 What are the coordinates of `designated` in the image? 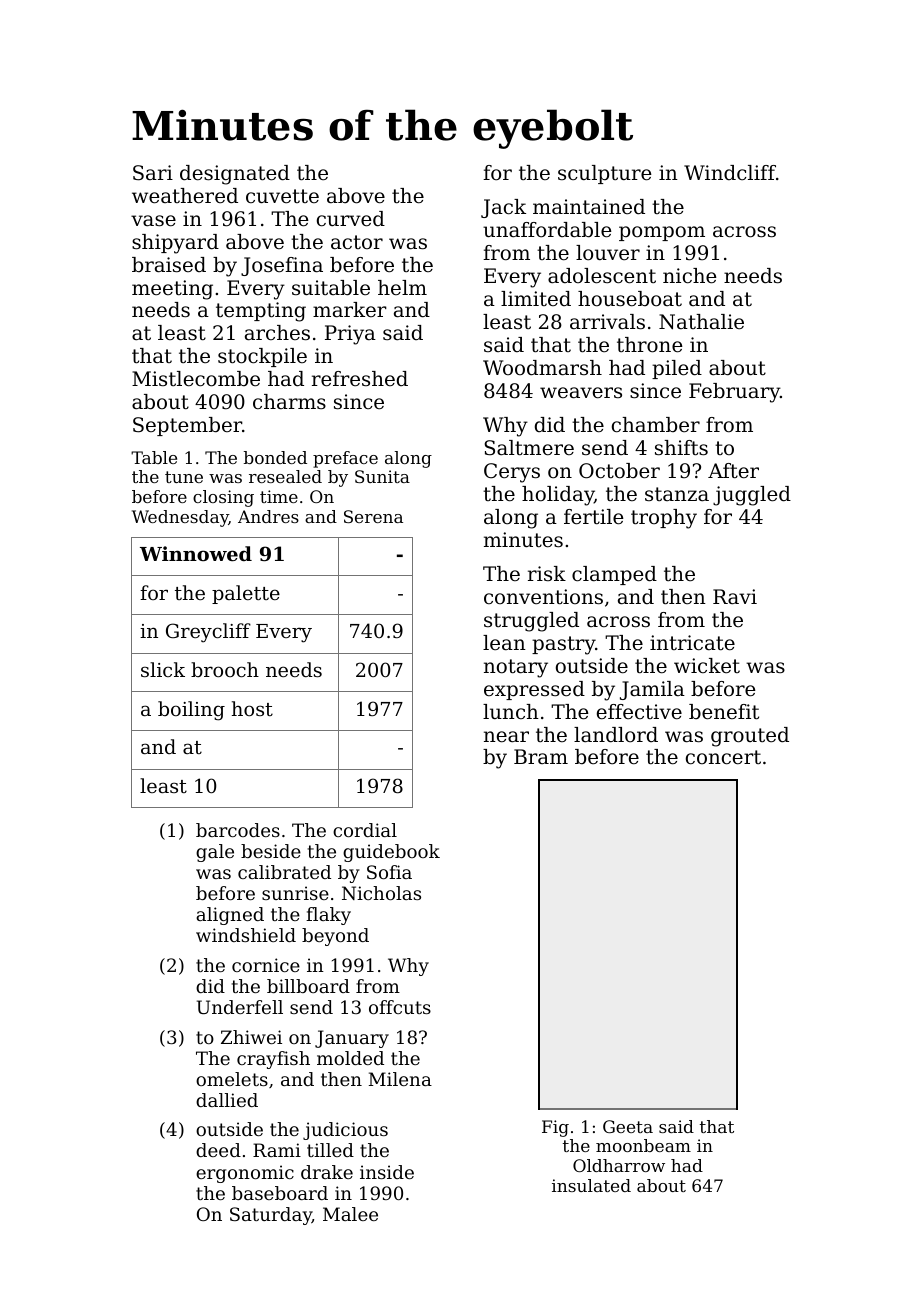 It's located at (235, 175).
